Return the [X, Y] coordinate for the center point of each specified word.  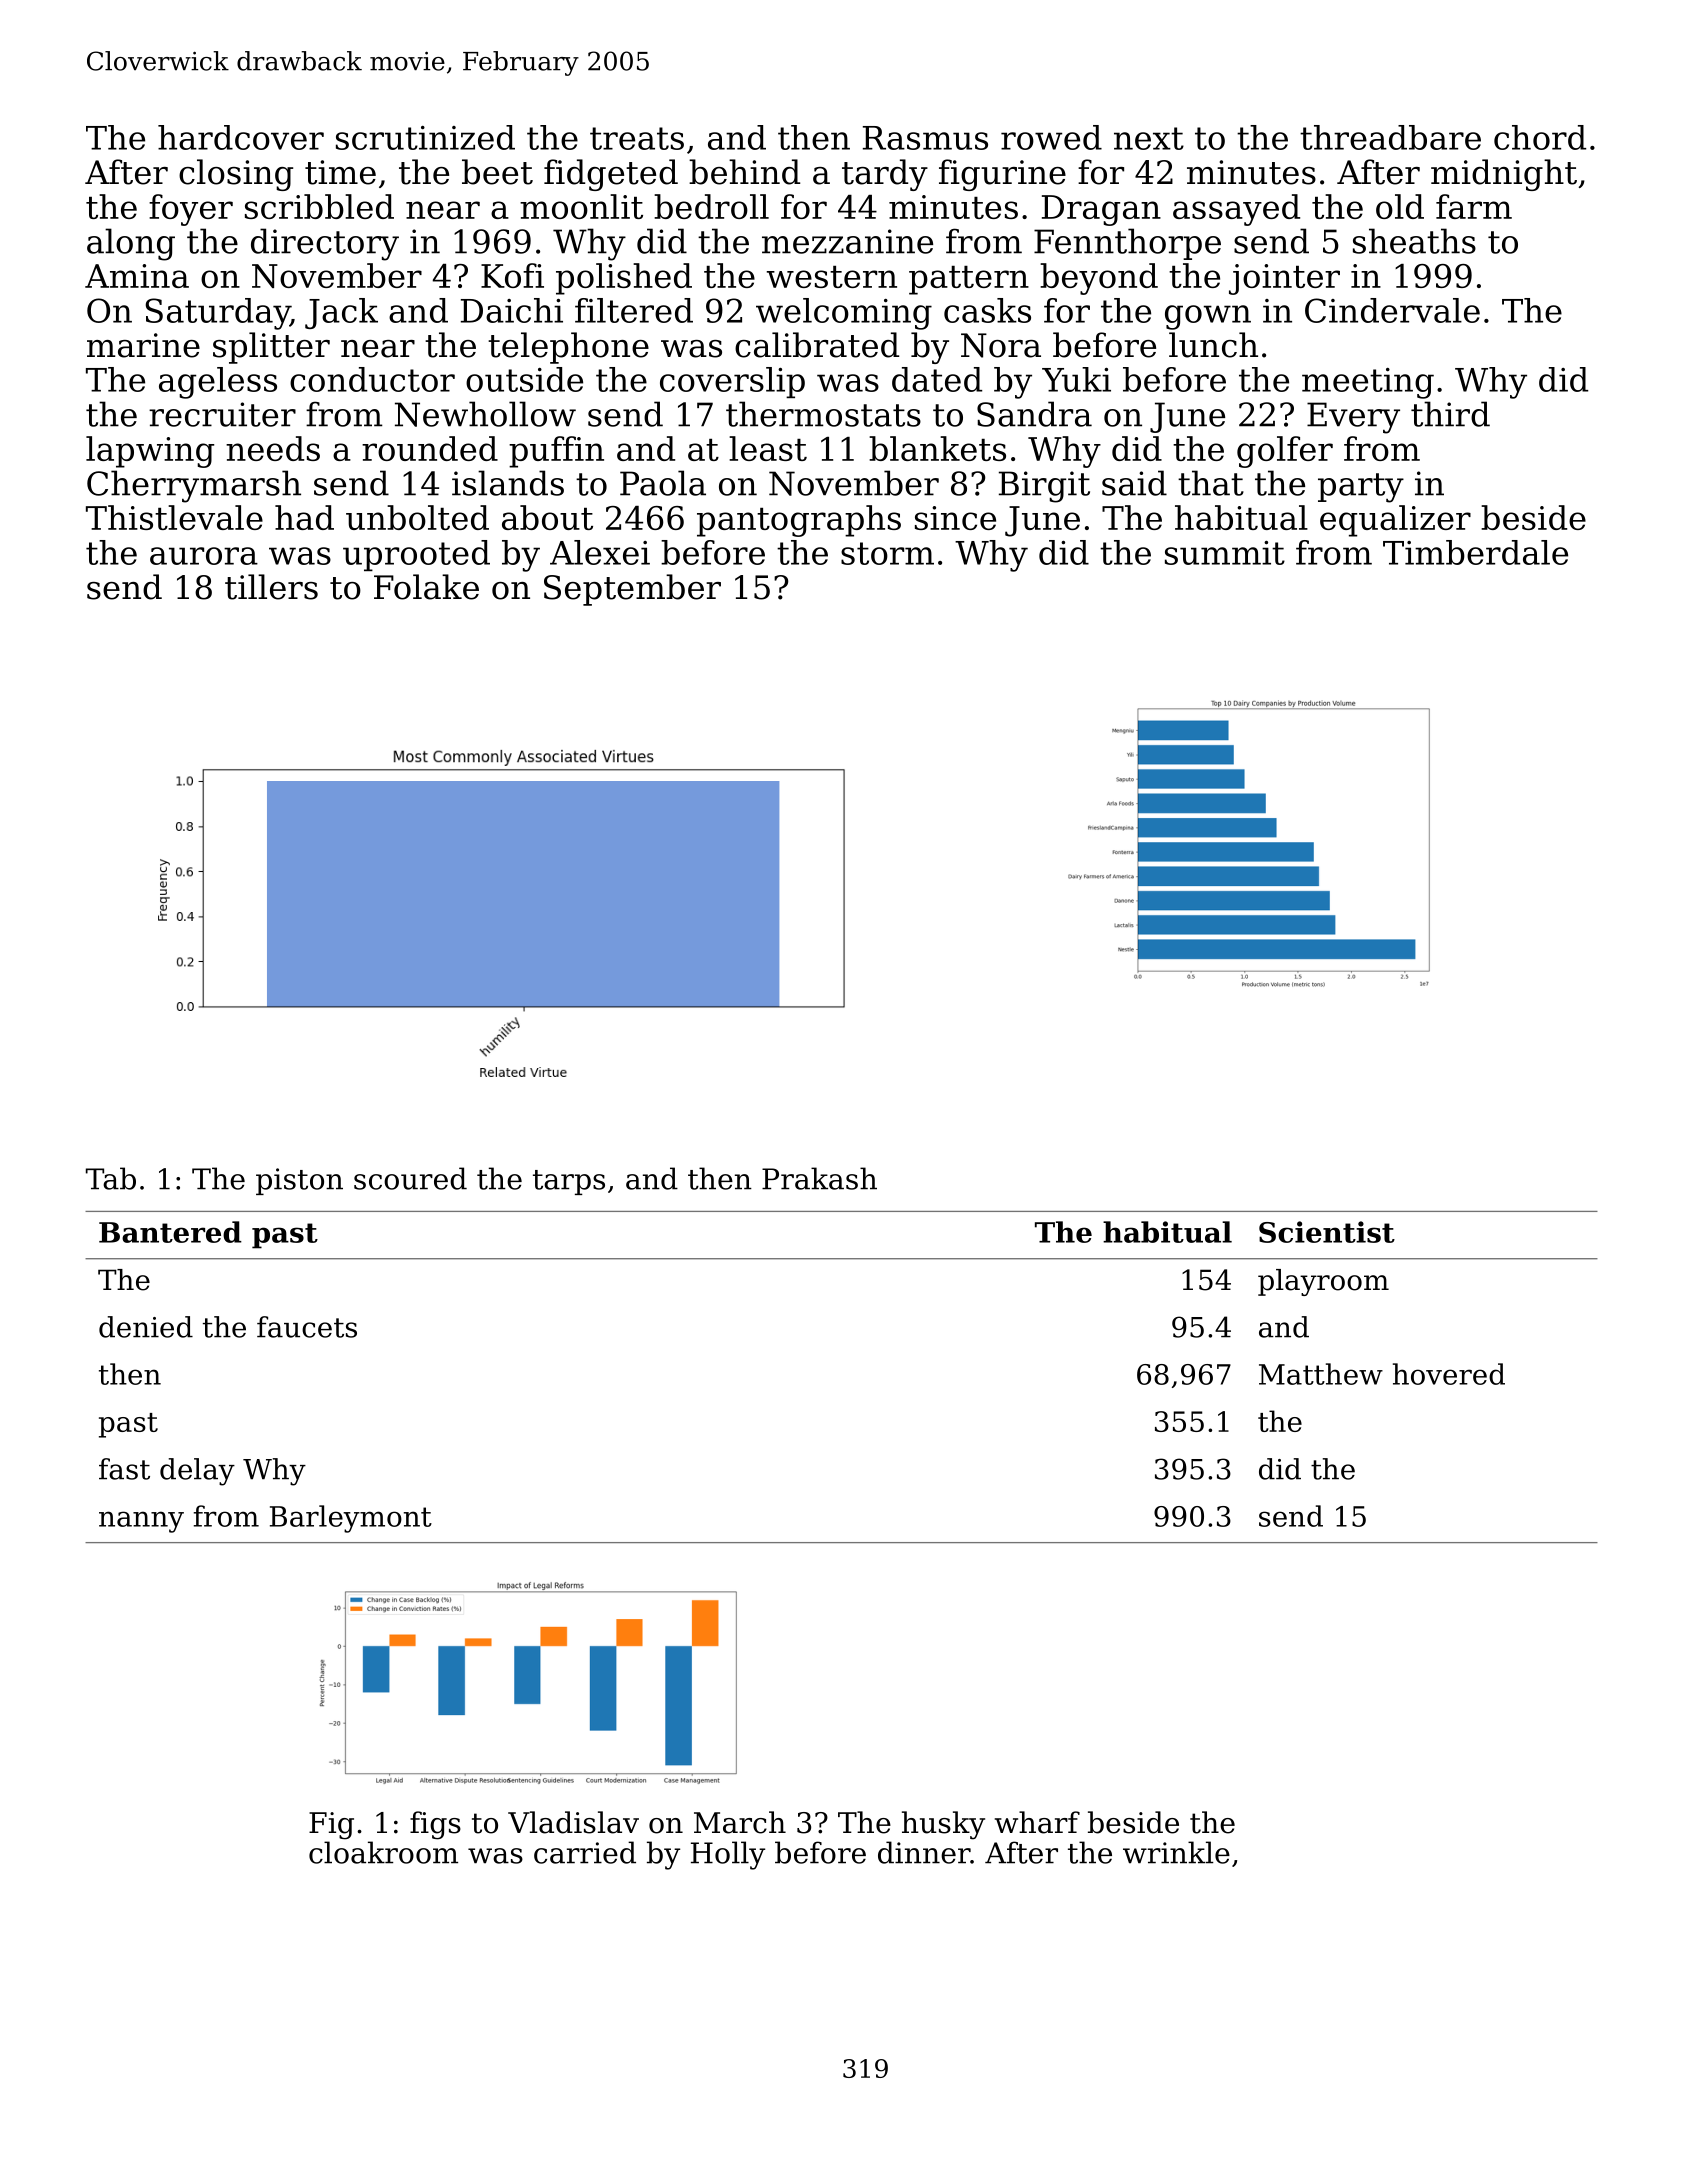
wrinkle [1176, 1852]
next [1149, 138]
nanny [141, 1522]
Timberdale [1475, 552]
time [340, 172]
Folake [426, 587]
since [955, 518]
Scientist [1327, 1232]
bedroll [711, 206]
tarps [569, 1182]
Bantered [170, 1232]
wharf [1037, 1822]
